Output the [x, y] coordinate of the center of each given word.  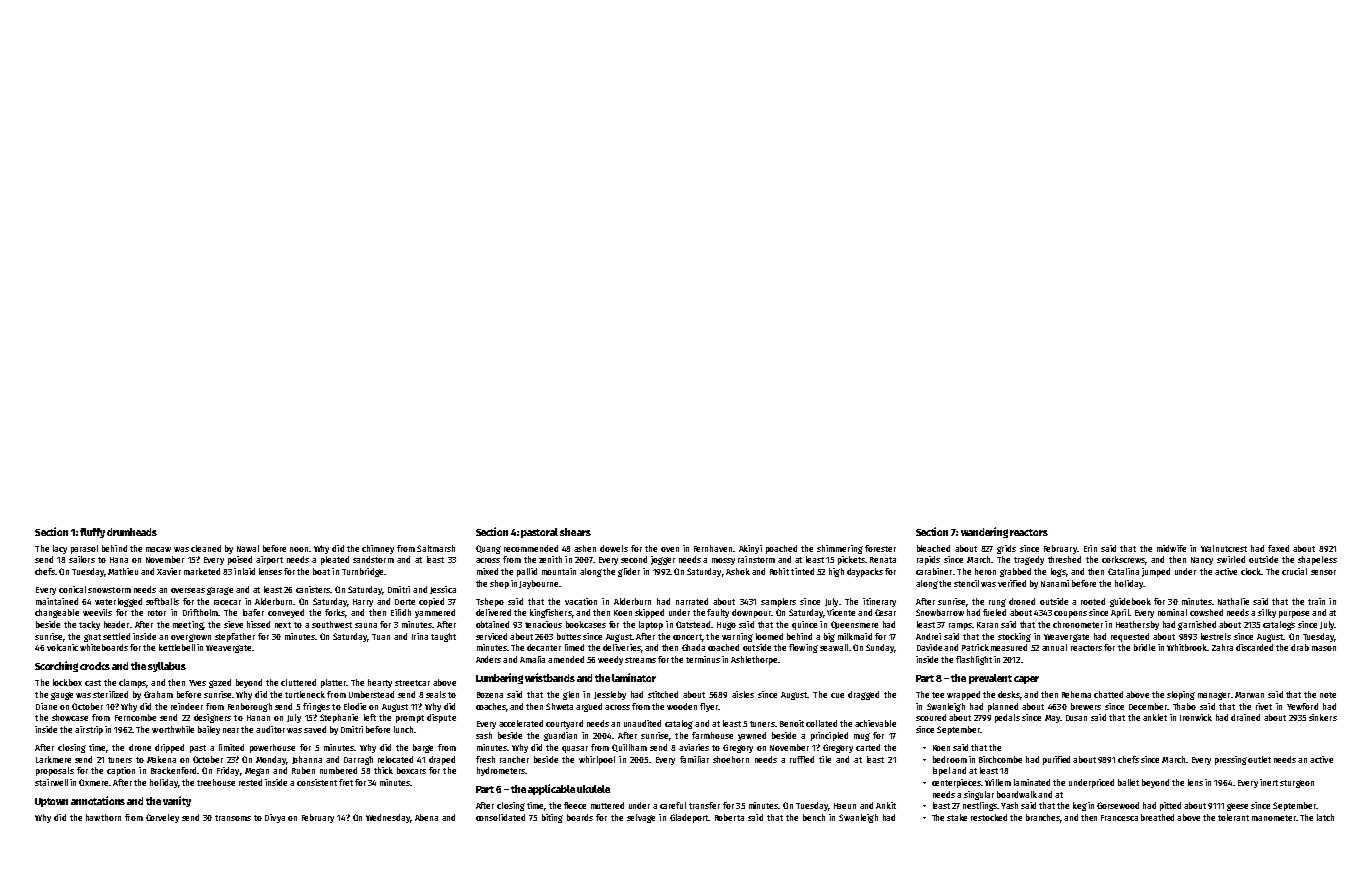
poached [781, 549]
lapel [941, 771]
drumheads [132, 532]
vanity [177, 801]
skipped [649, 613]
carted [868, 747]
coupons [1070, 614]
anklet [1155, 717]
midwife [1171, 548]
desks [1009, 694]
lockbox [67, 682]
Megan [257, 772]
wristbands [550, 677]
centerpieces [956, 783]
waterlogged [118, 602]
